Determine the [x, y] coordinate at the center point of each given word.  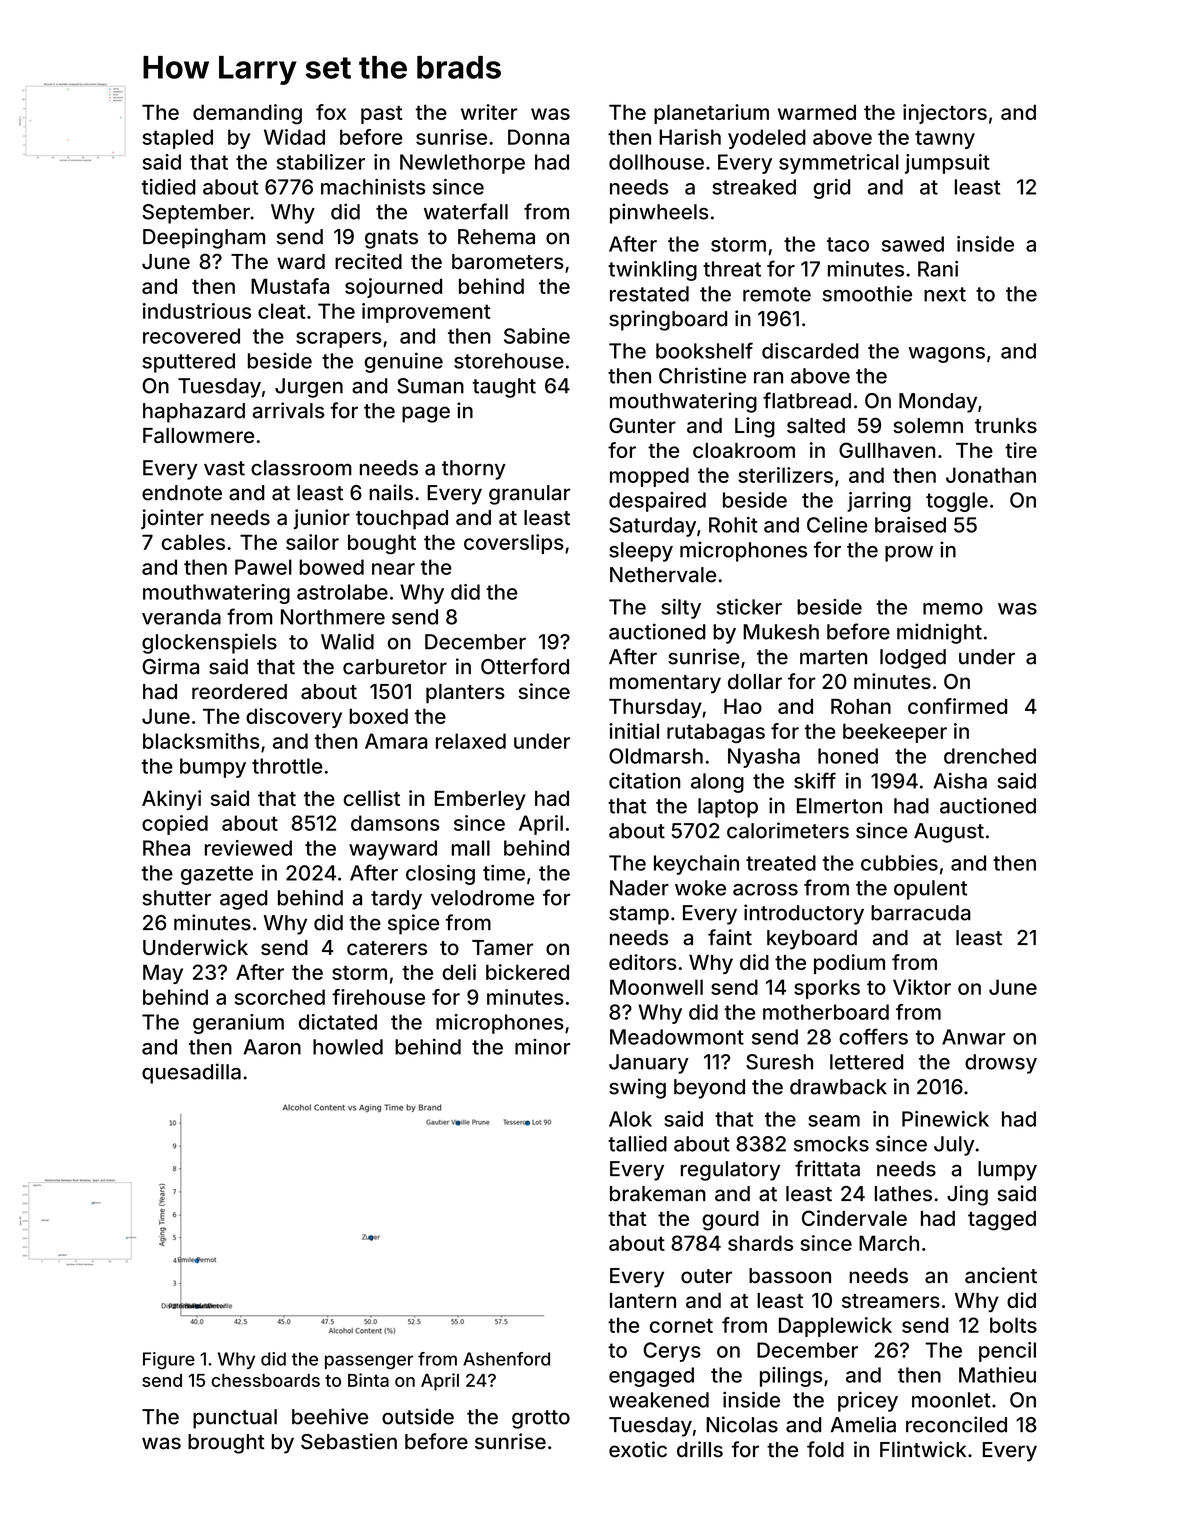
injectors [945, 114]
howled [348, 1047]
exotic [638, 1449]
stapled [177, 139]
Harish [690, 137]
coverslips [514, 544]
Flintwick [923, 1449]
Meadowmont [677, 1037]
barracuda [921, 913]
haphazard [194, 413]
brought [226, 1444]
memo [953, 609]
